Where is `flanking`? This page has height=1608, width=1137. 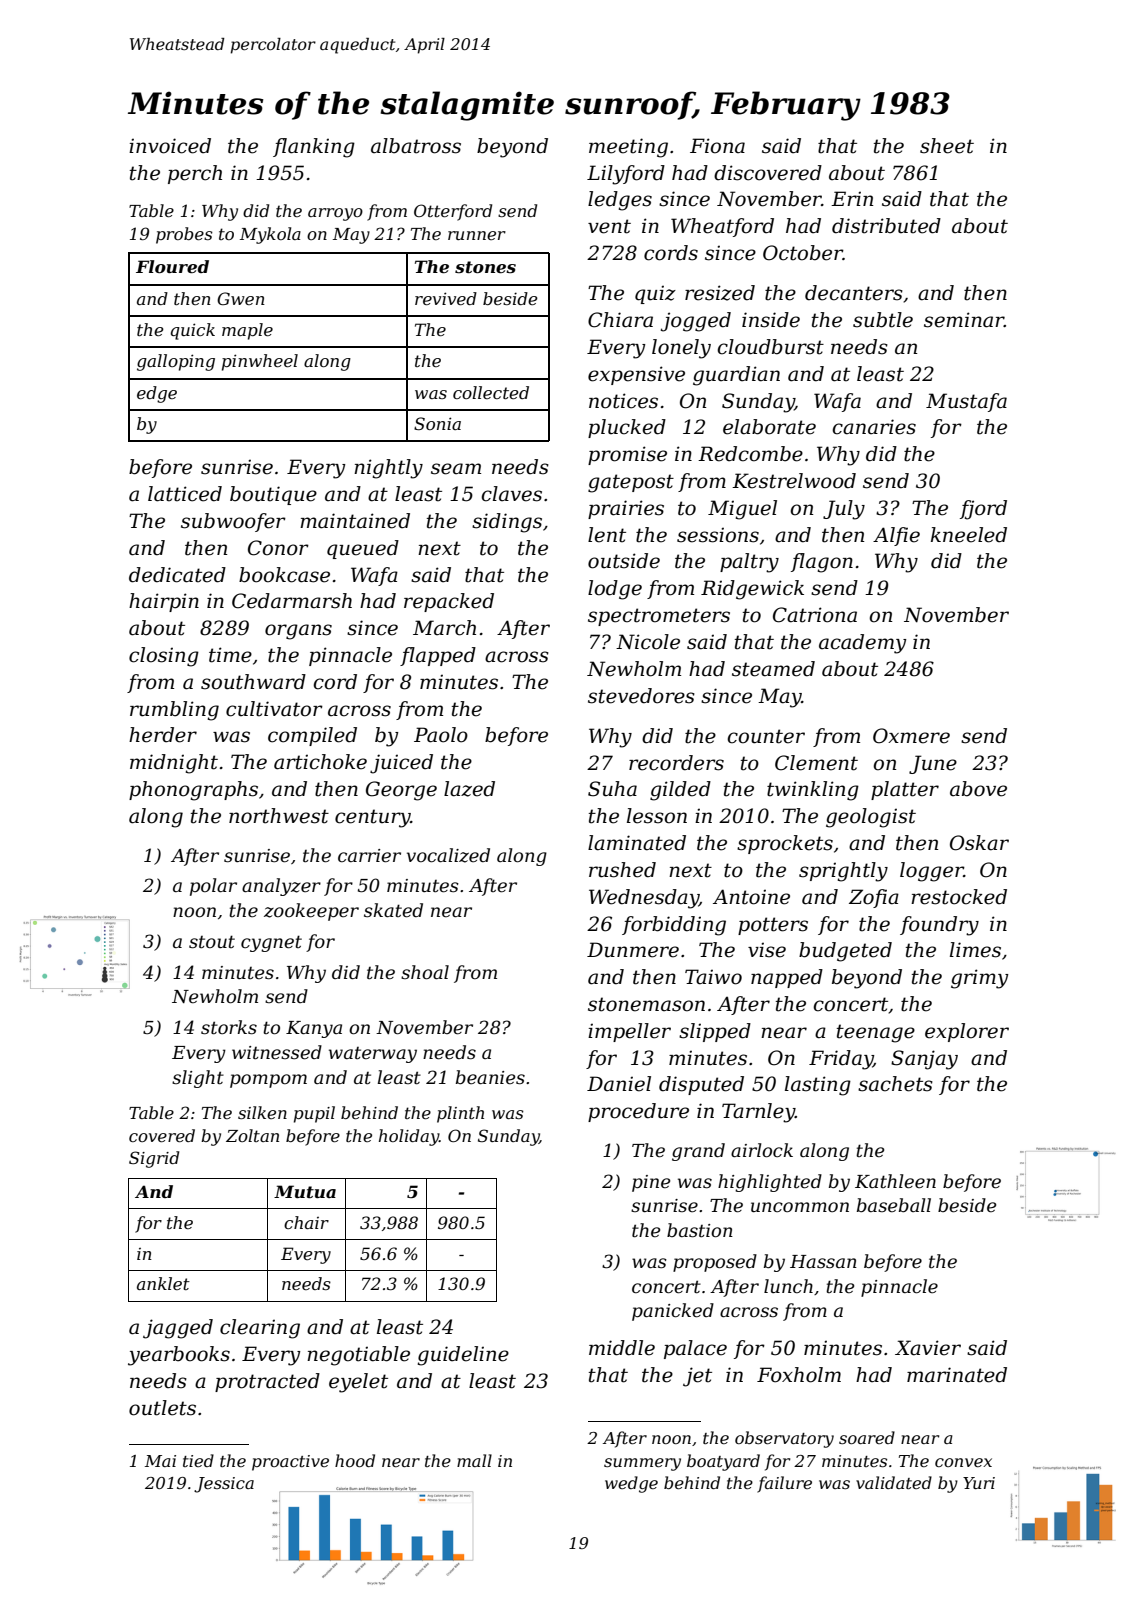
flanking is located at coordinates (314, 148).
